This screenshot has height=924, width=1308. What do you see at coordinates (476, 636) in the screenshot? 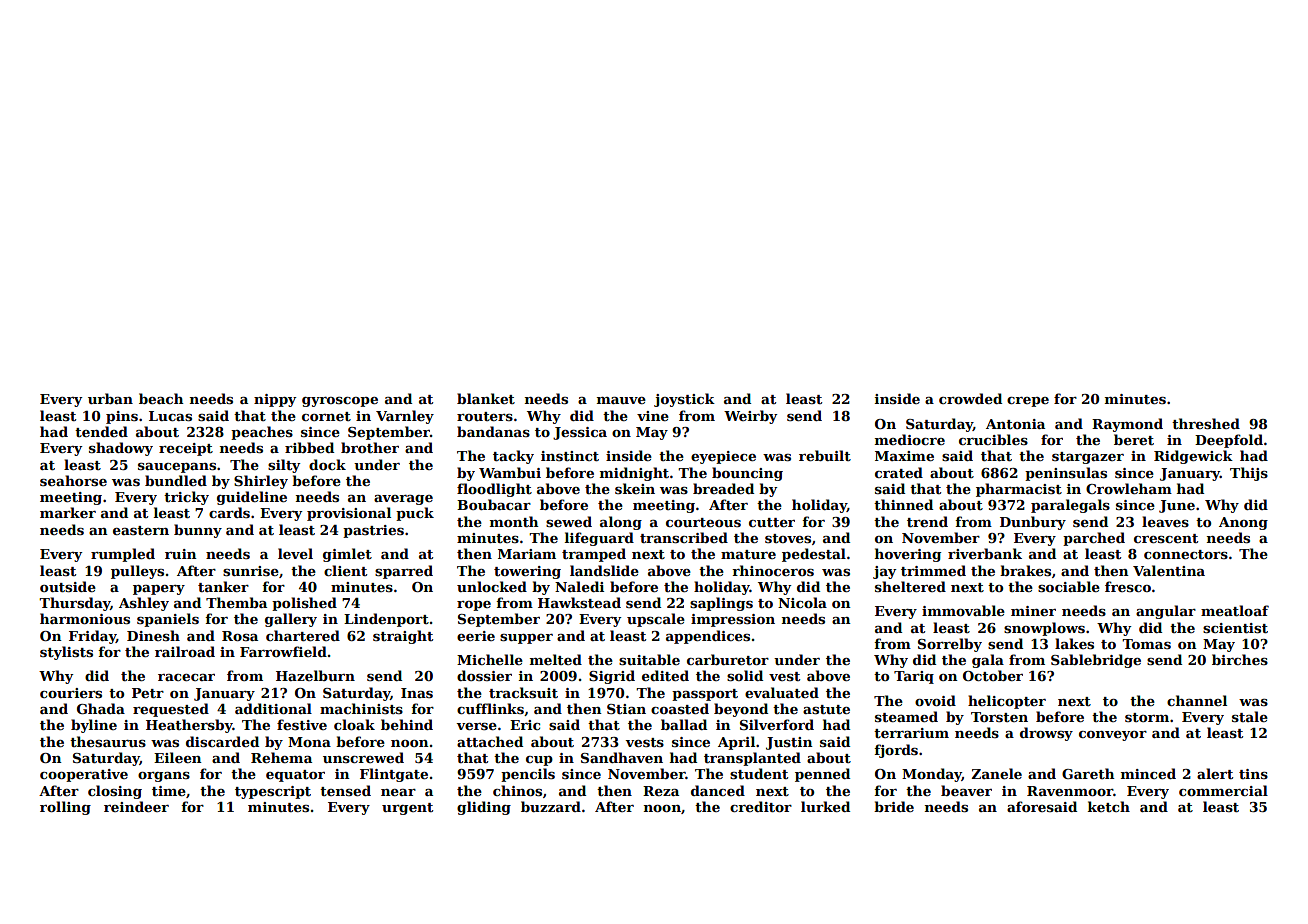
I see `eerie` at bounding box center [476, 636].
